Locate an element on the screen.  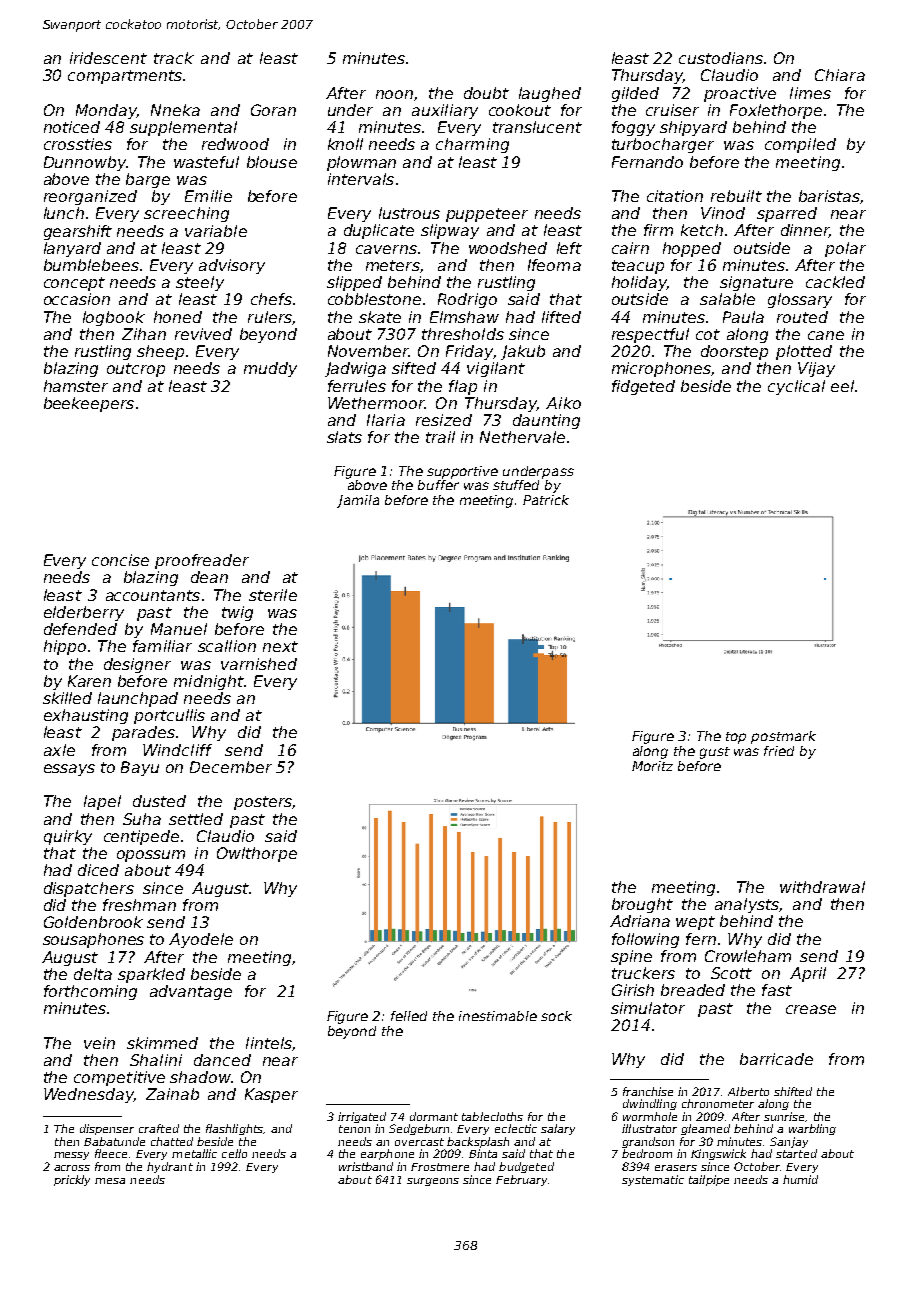
tailpipe is located at coordinates (709, 1180).
